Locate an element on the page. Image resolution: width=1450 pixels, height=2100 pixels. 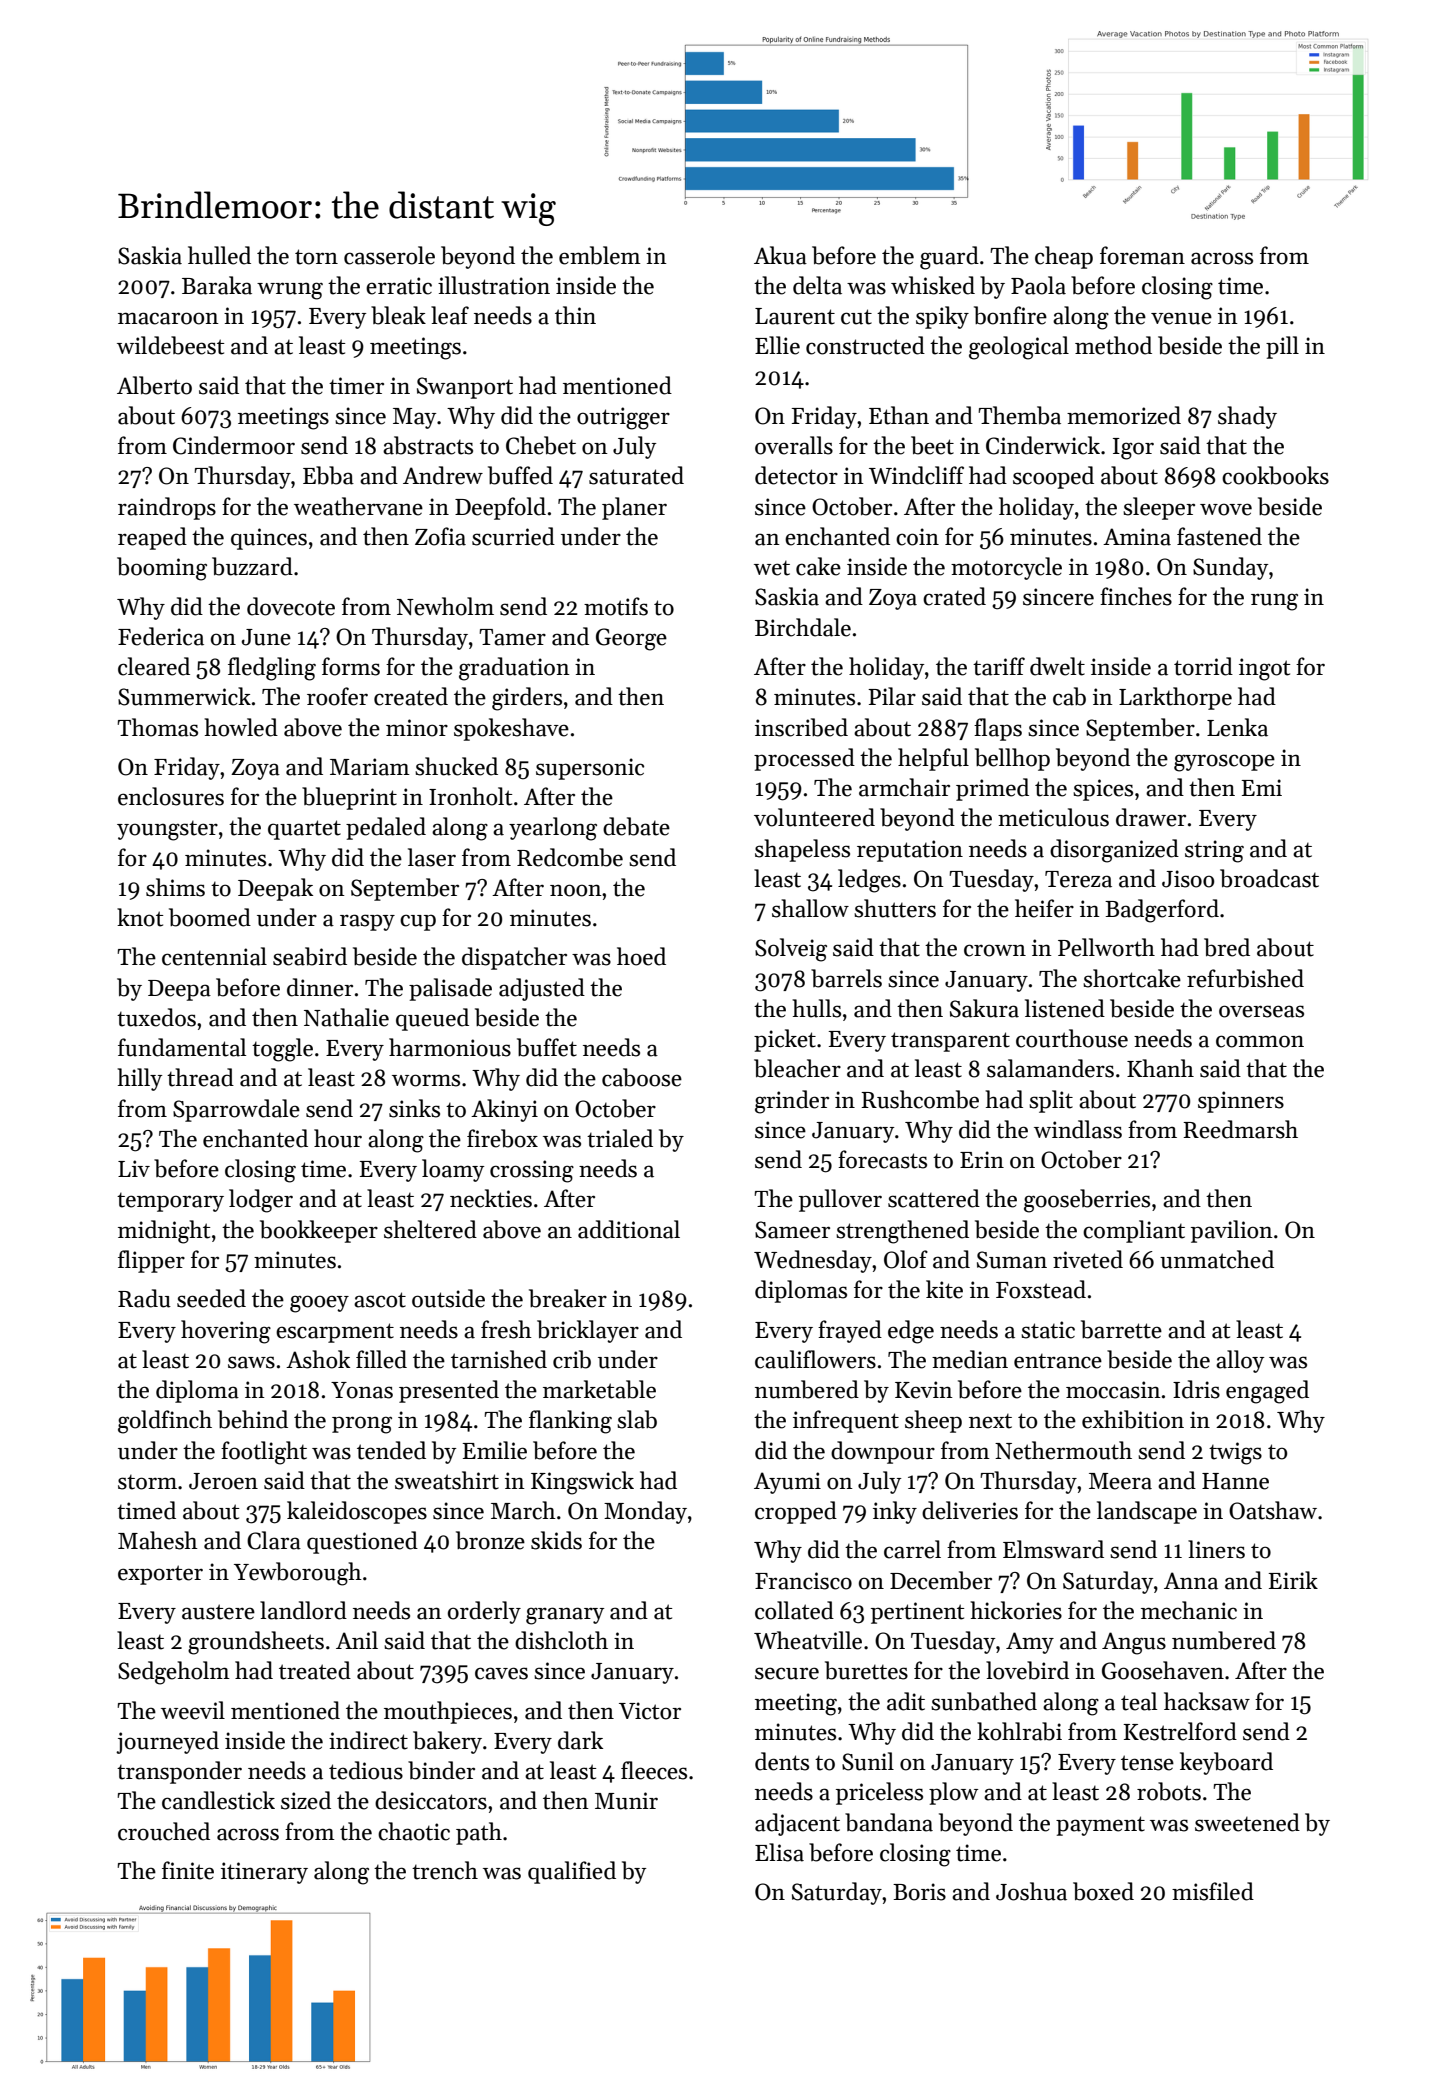
Akua is located at coordinates (780, 255).
